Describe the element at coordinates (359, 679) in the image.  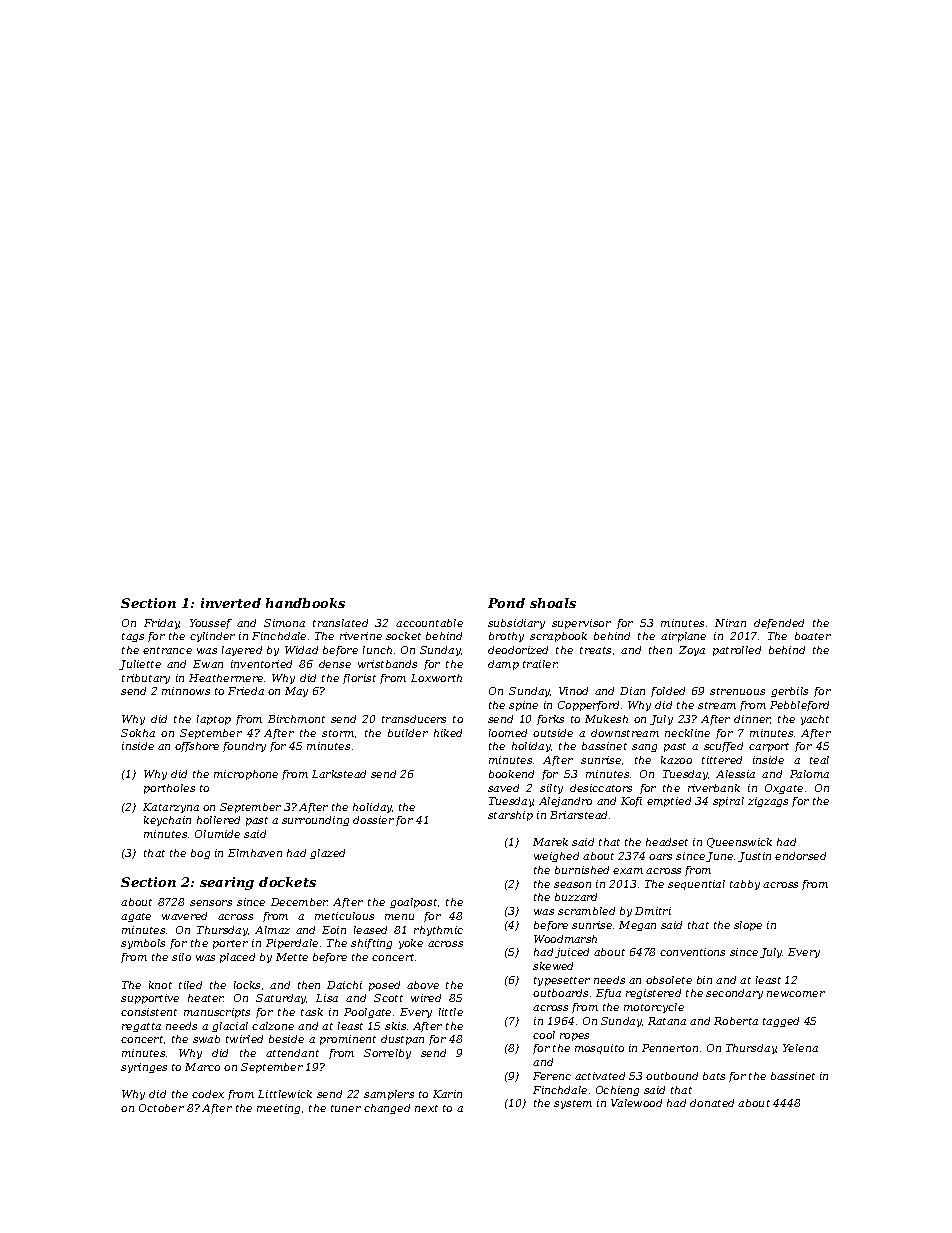
I see `florist` at that location.
